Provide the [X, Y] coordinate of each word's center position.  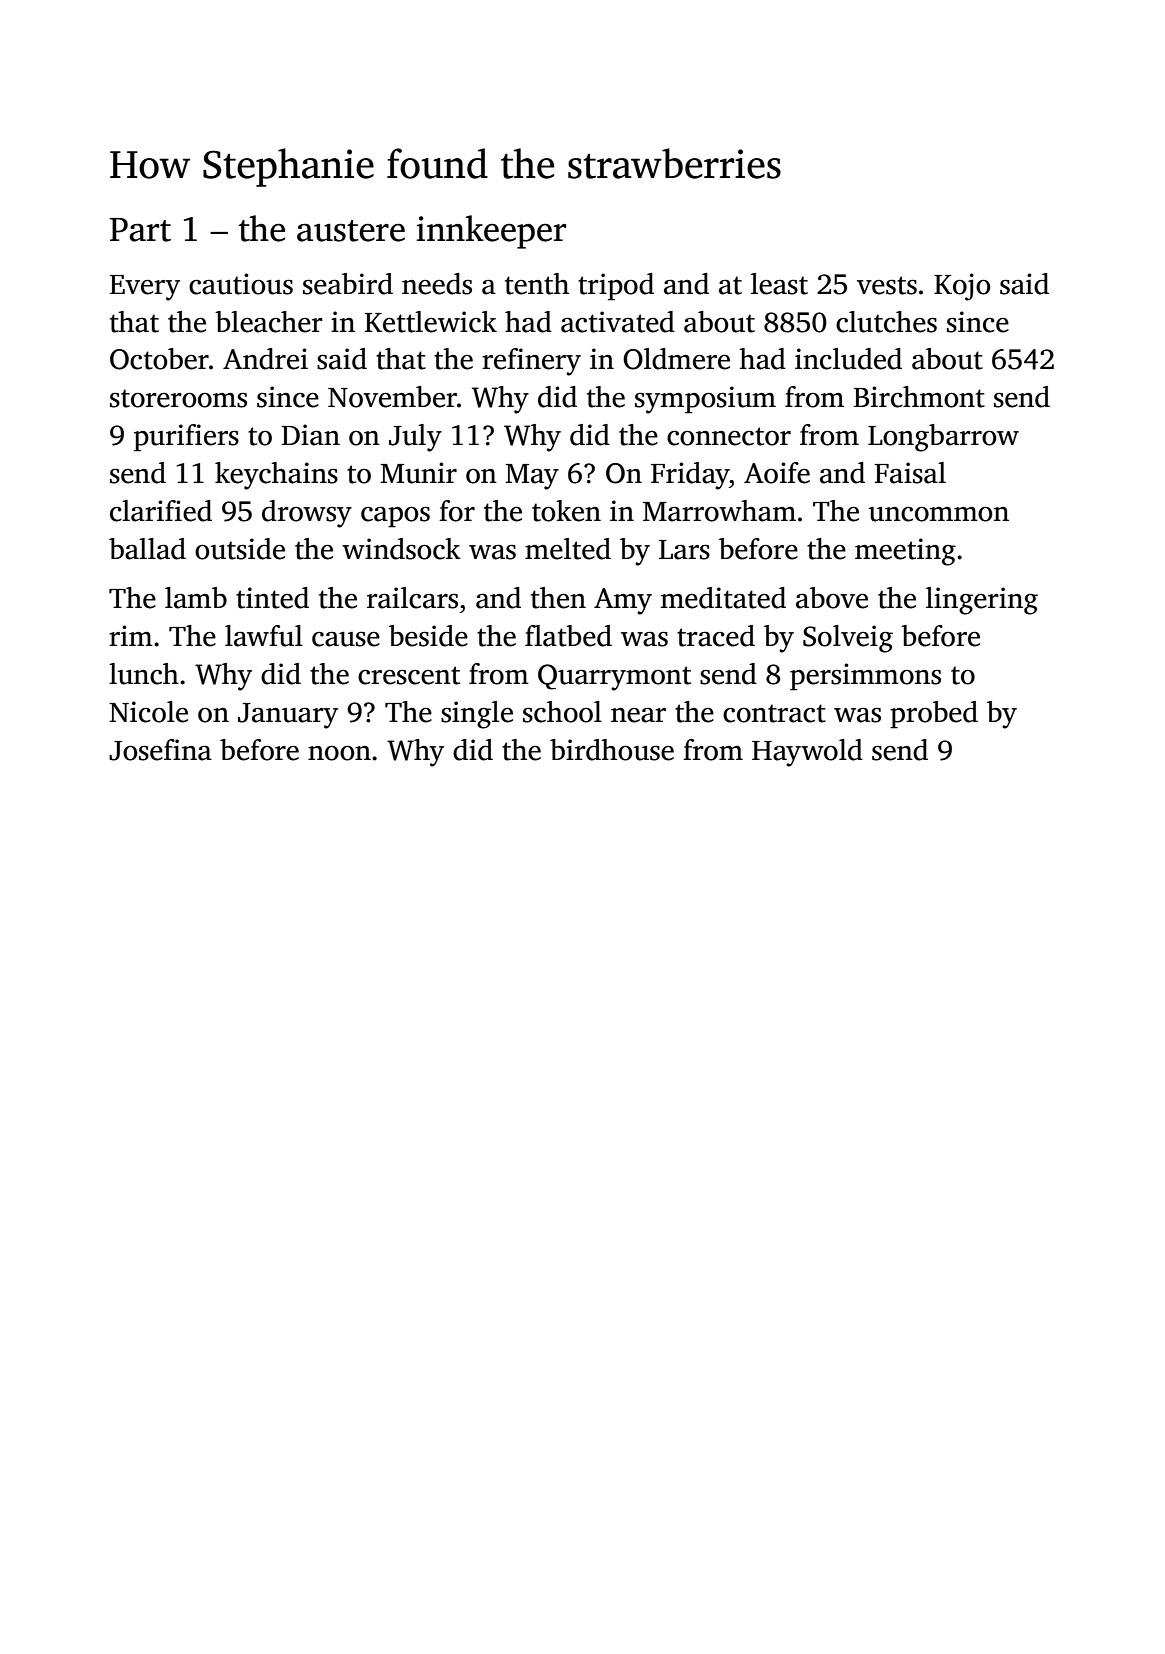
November [392, 397]
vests [887, 285]
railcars [412, 598]
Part [140, 230]
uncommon [939, 514]
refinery [531, 362]
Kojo [962, 287]
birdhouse [612, 750]
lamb [196, 598]
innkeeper [491, 232]
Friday [690, 476]
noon [339, 753]
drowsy [307, 514]
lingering [982, 601]
